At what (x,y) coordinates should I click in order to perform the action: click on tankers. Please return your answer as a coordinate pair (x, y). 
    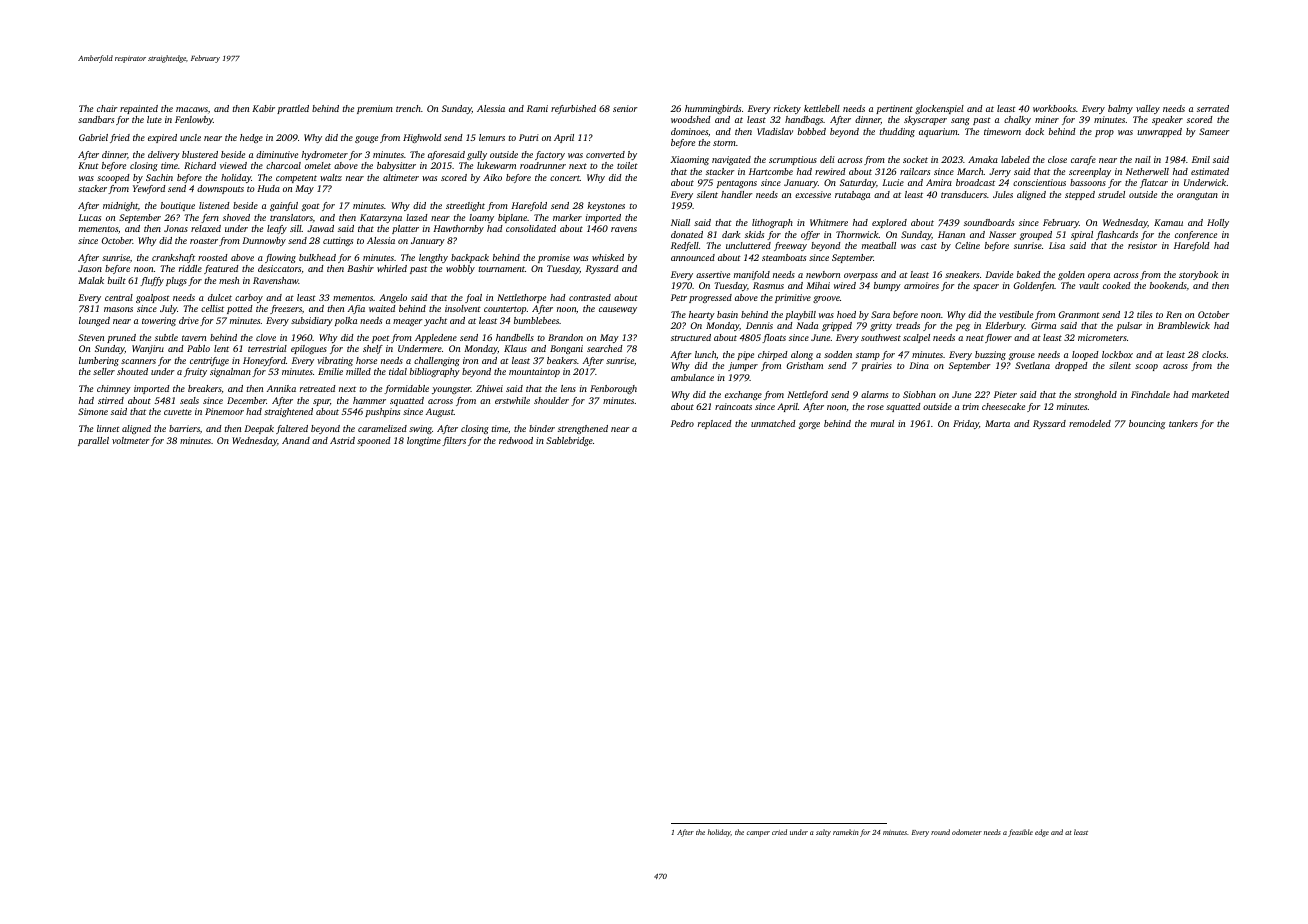
    Looking at the image, I should click on (1183, 423).
